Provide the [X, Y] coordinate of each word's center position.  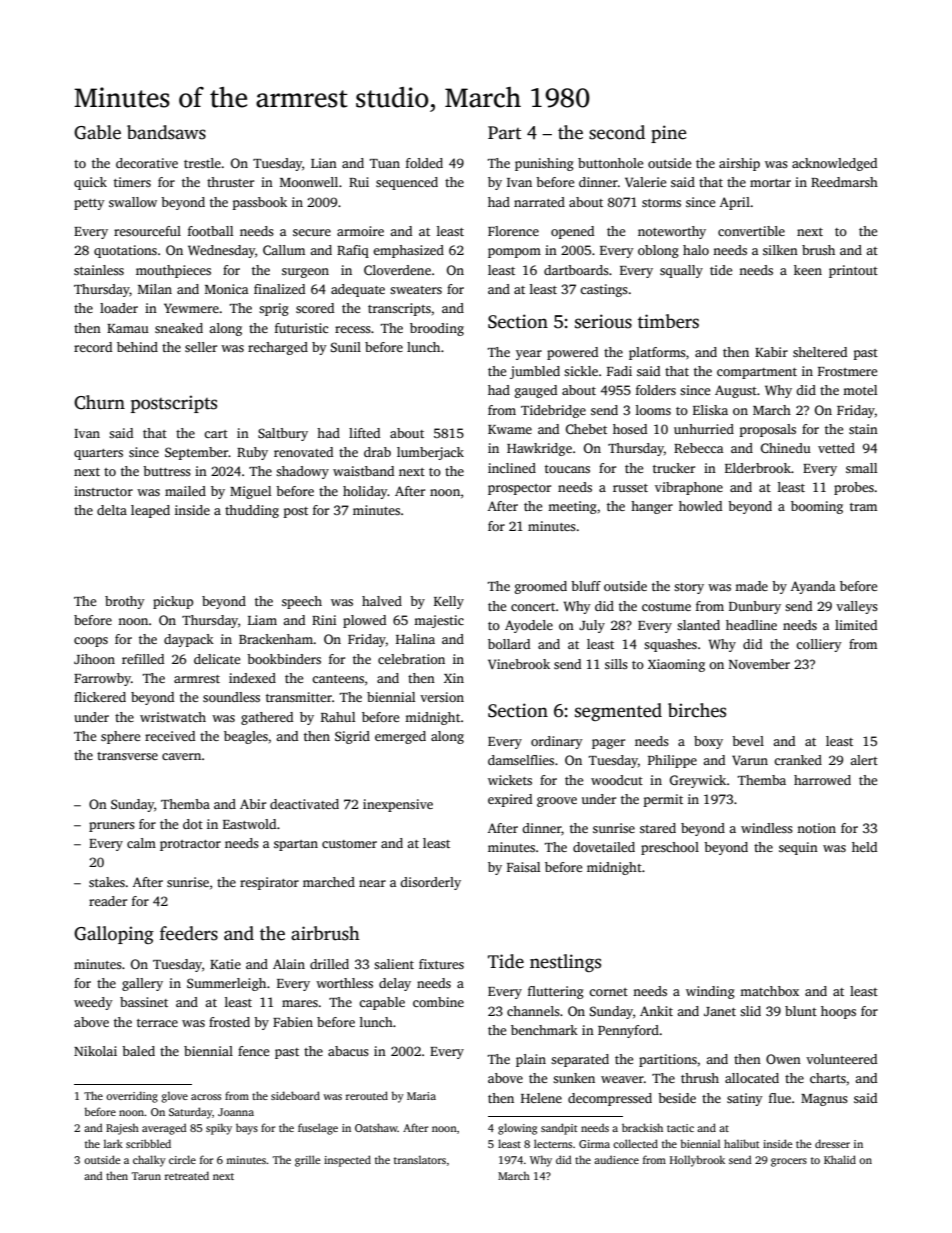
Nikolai [95, 1051]
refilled [143, 659]
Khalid [840, 1159]
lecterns [553, 1143]
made [751, 586]
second [617, 132]
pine [669, 134]
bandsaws [166, 132]
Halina [415, 639]
